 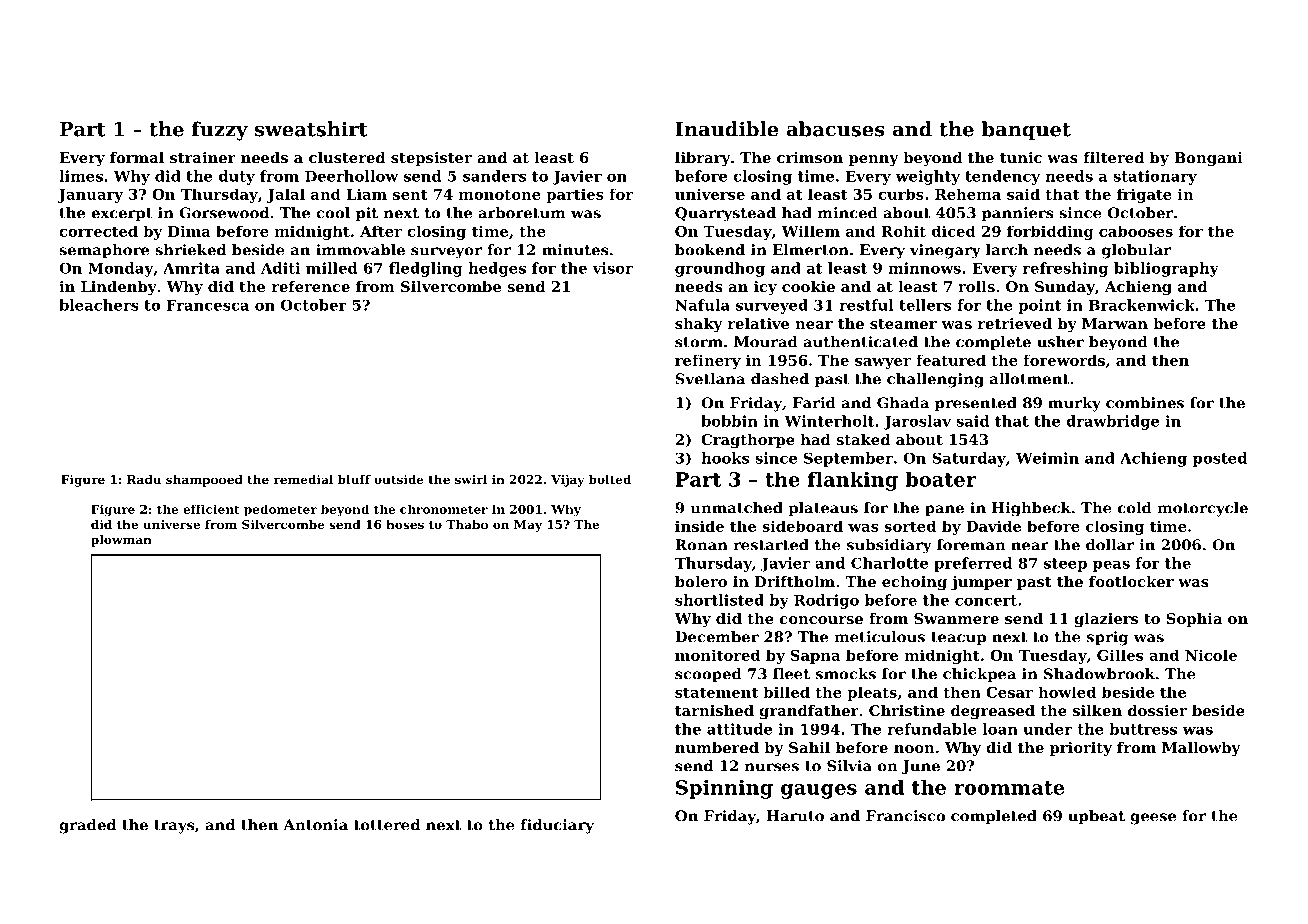 What do you see at coordinates (471, 479) in the document?
I see `swirl` at bounding box center [471, 479].
